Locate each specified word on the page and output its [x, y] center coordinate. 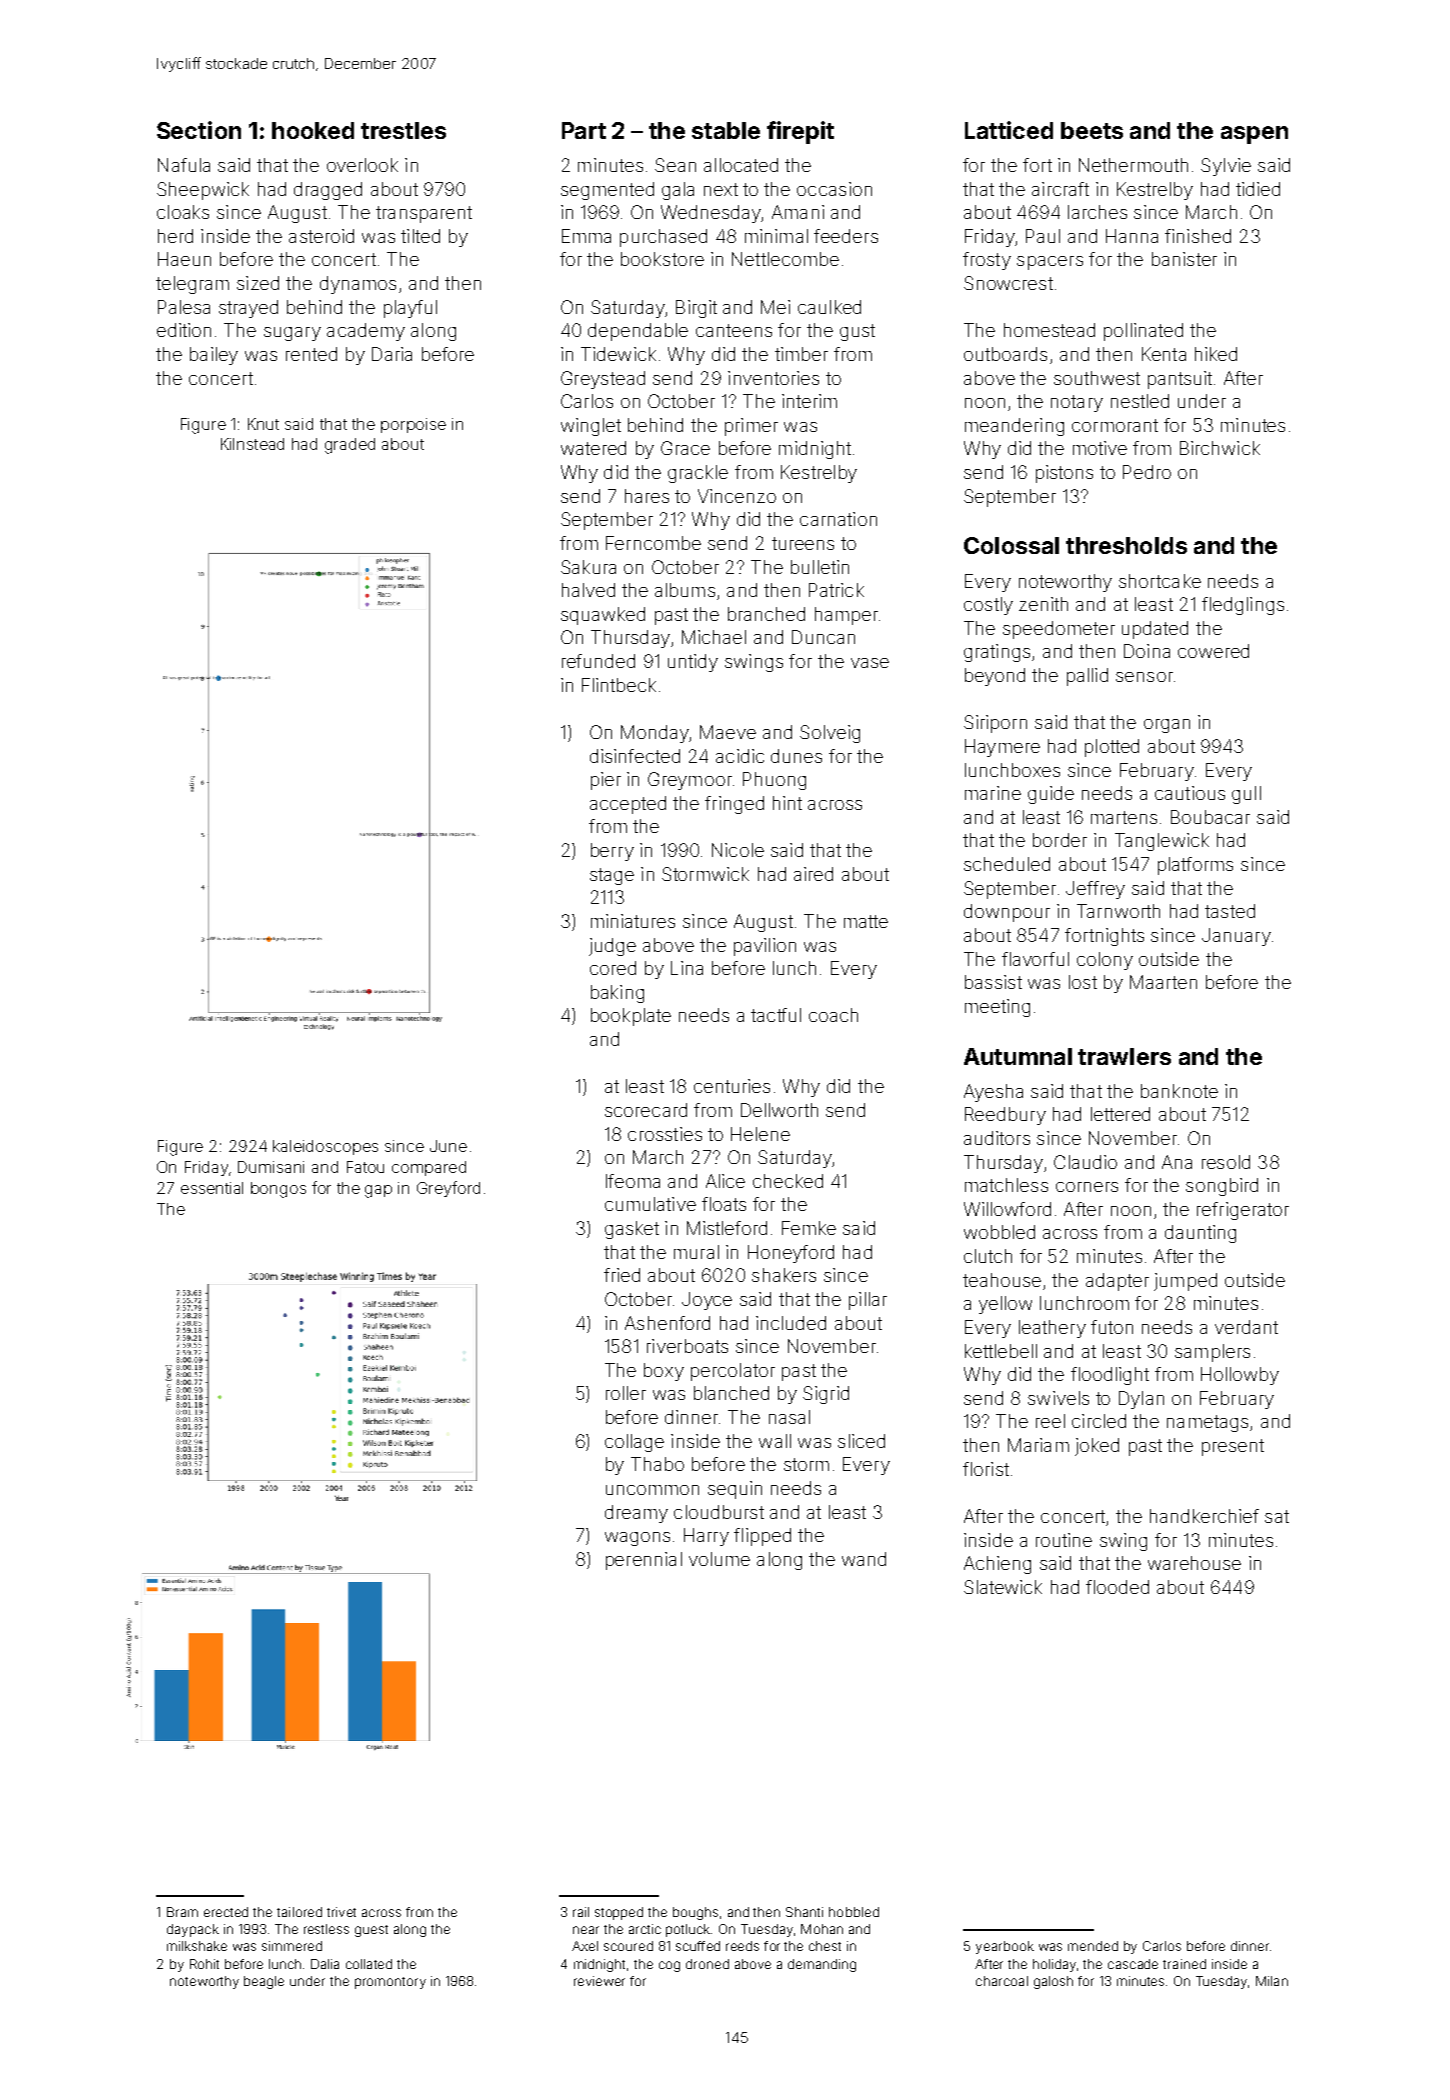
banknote [1179, 1091]
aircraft [1060, 189]
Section [199, 130]
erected [226, 1912]
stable [726, 130]
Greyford [448, 1189]
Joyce [707, 1301]
